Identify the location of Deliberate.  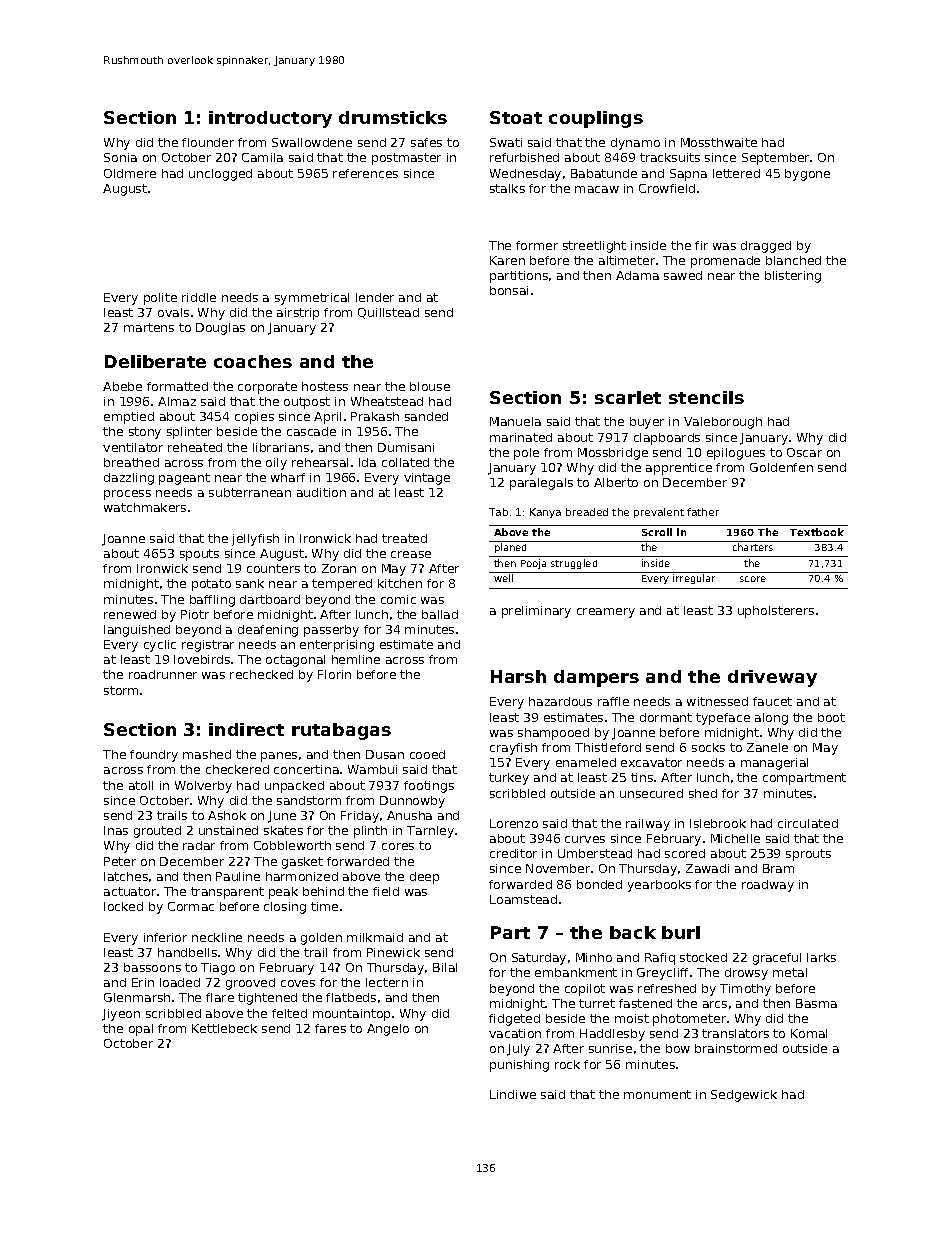
(155, 361).
